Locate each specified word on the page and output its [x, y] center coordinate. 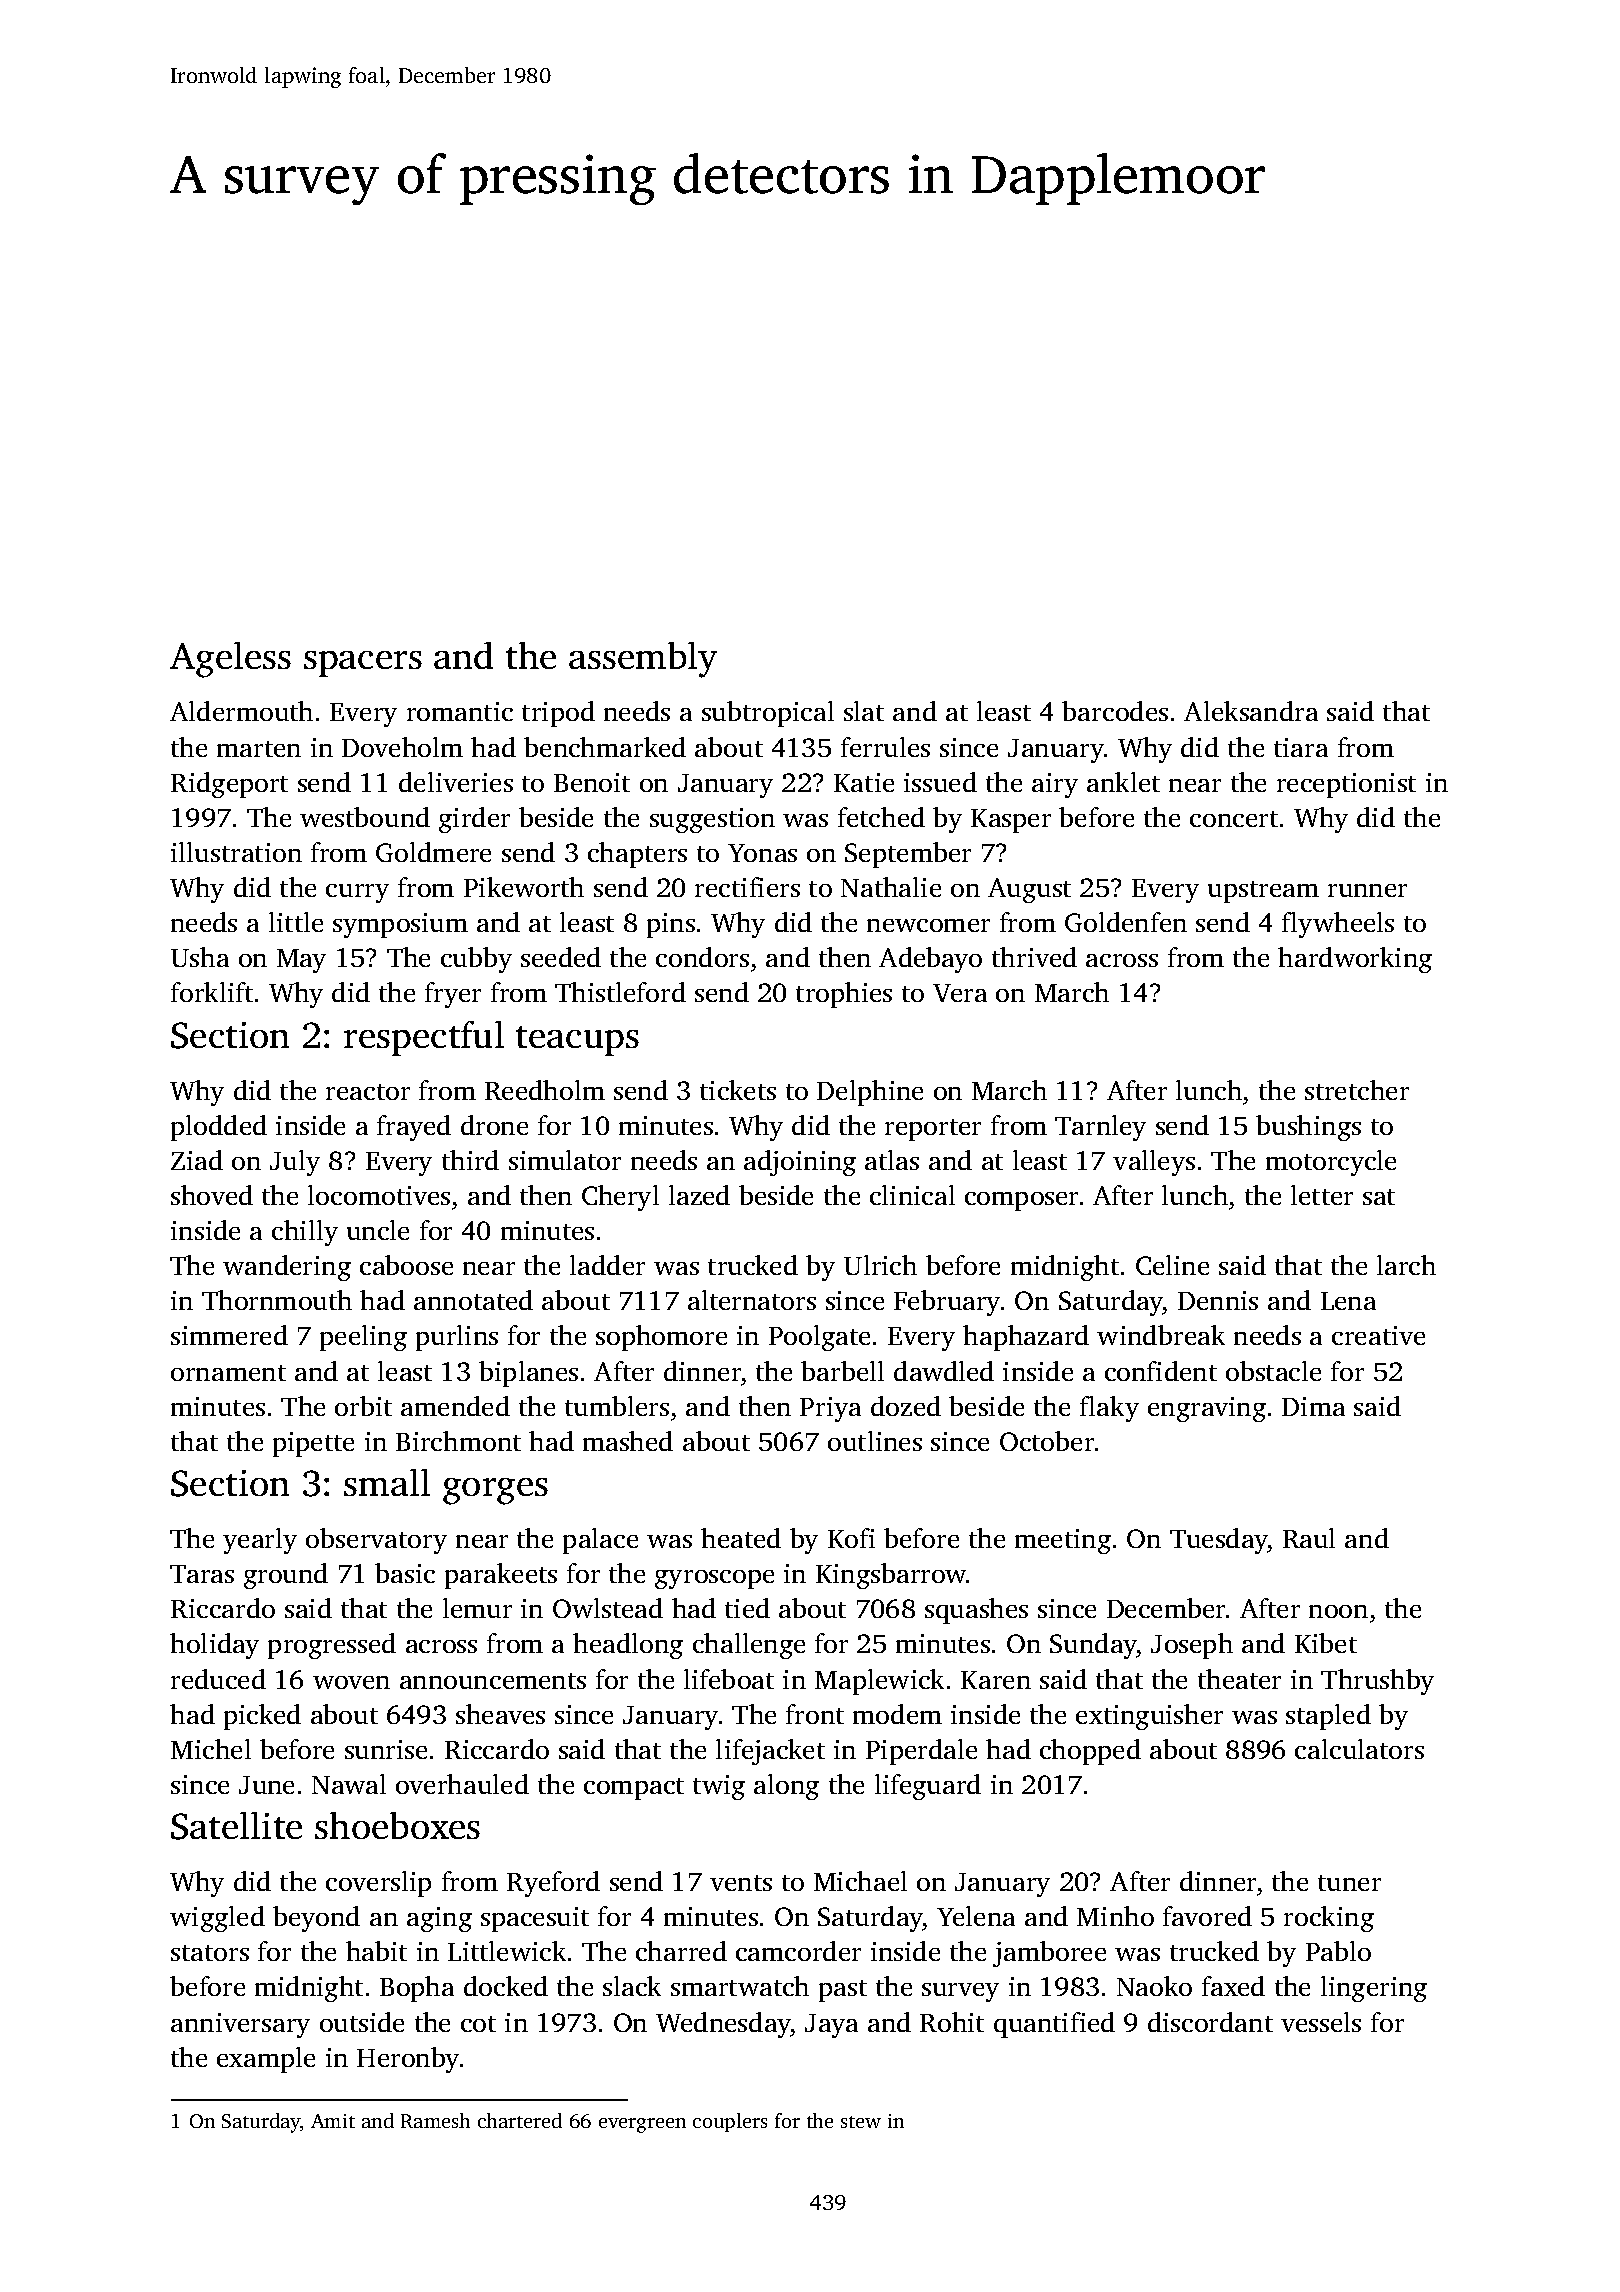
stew [861, 2122]
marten [259, 749]
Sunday [1093, 1646]
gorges [495, 1491]
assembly [643, 660]
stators [210, 1953]
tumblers [617, 1406]
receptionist [1346, 785]
